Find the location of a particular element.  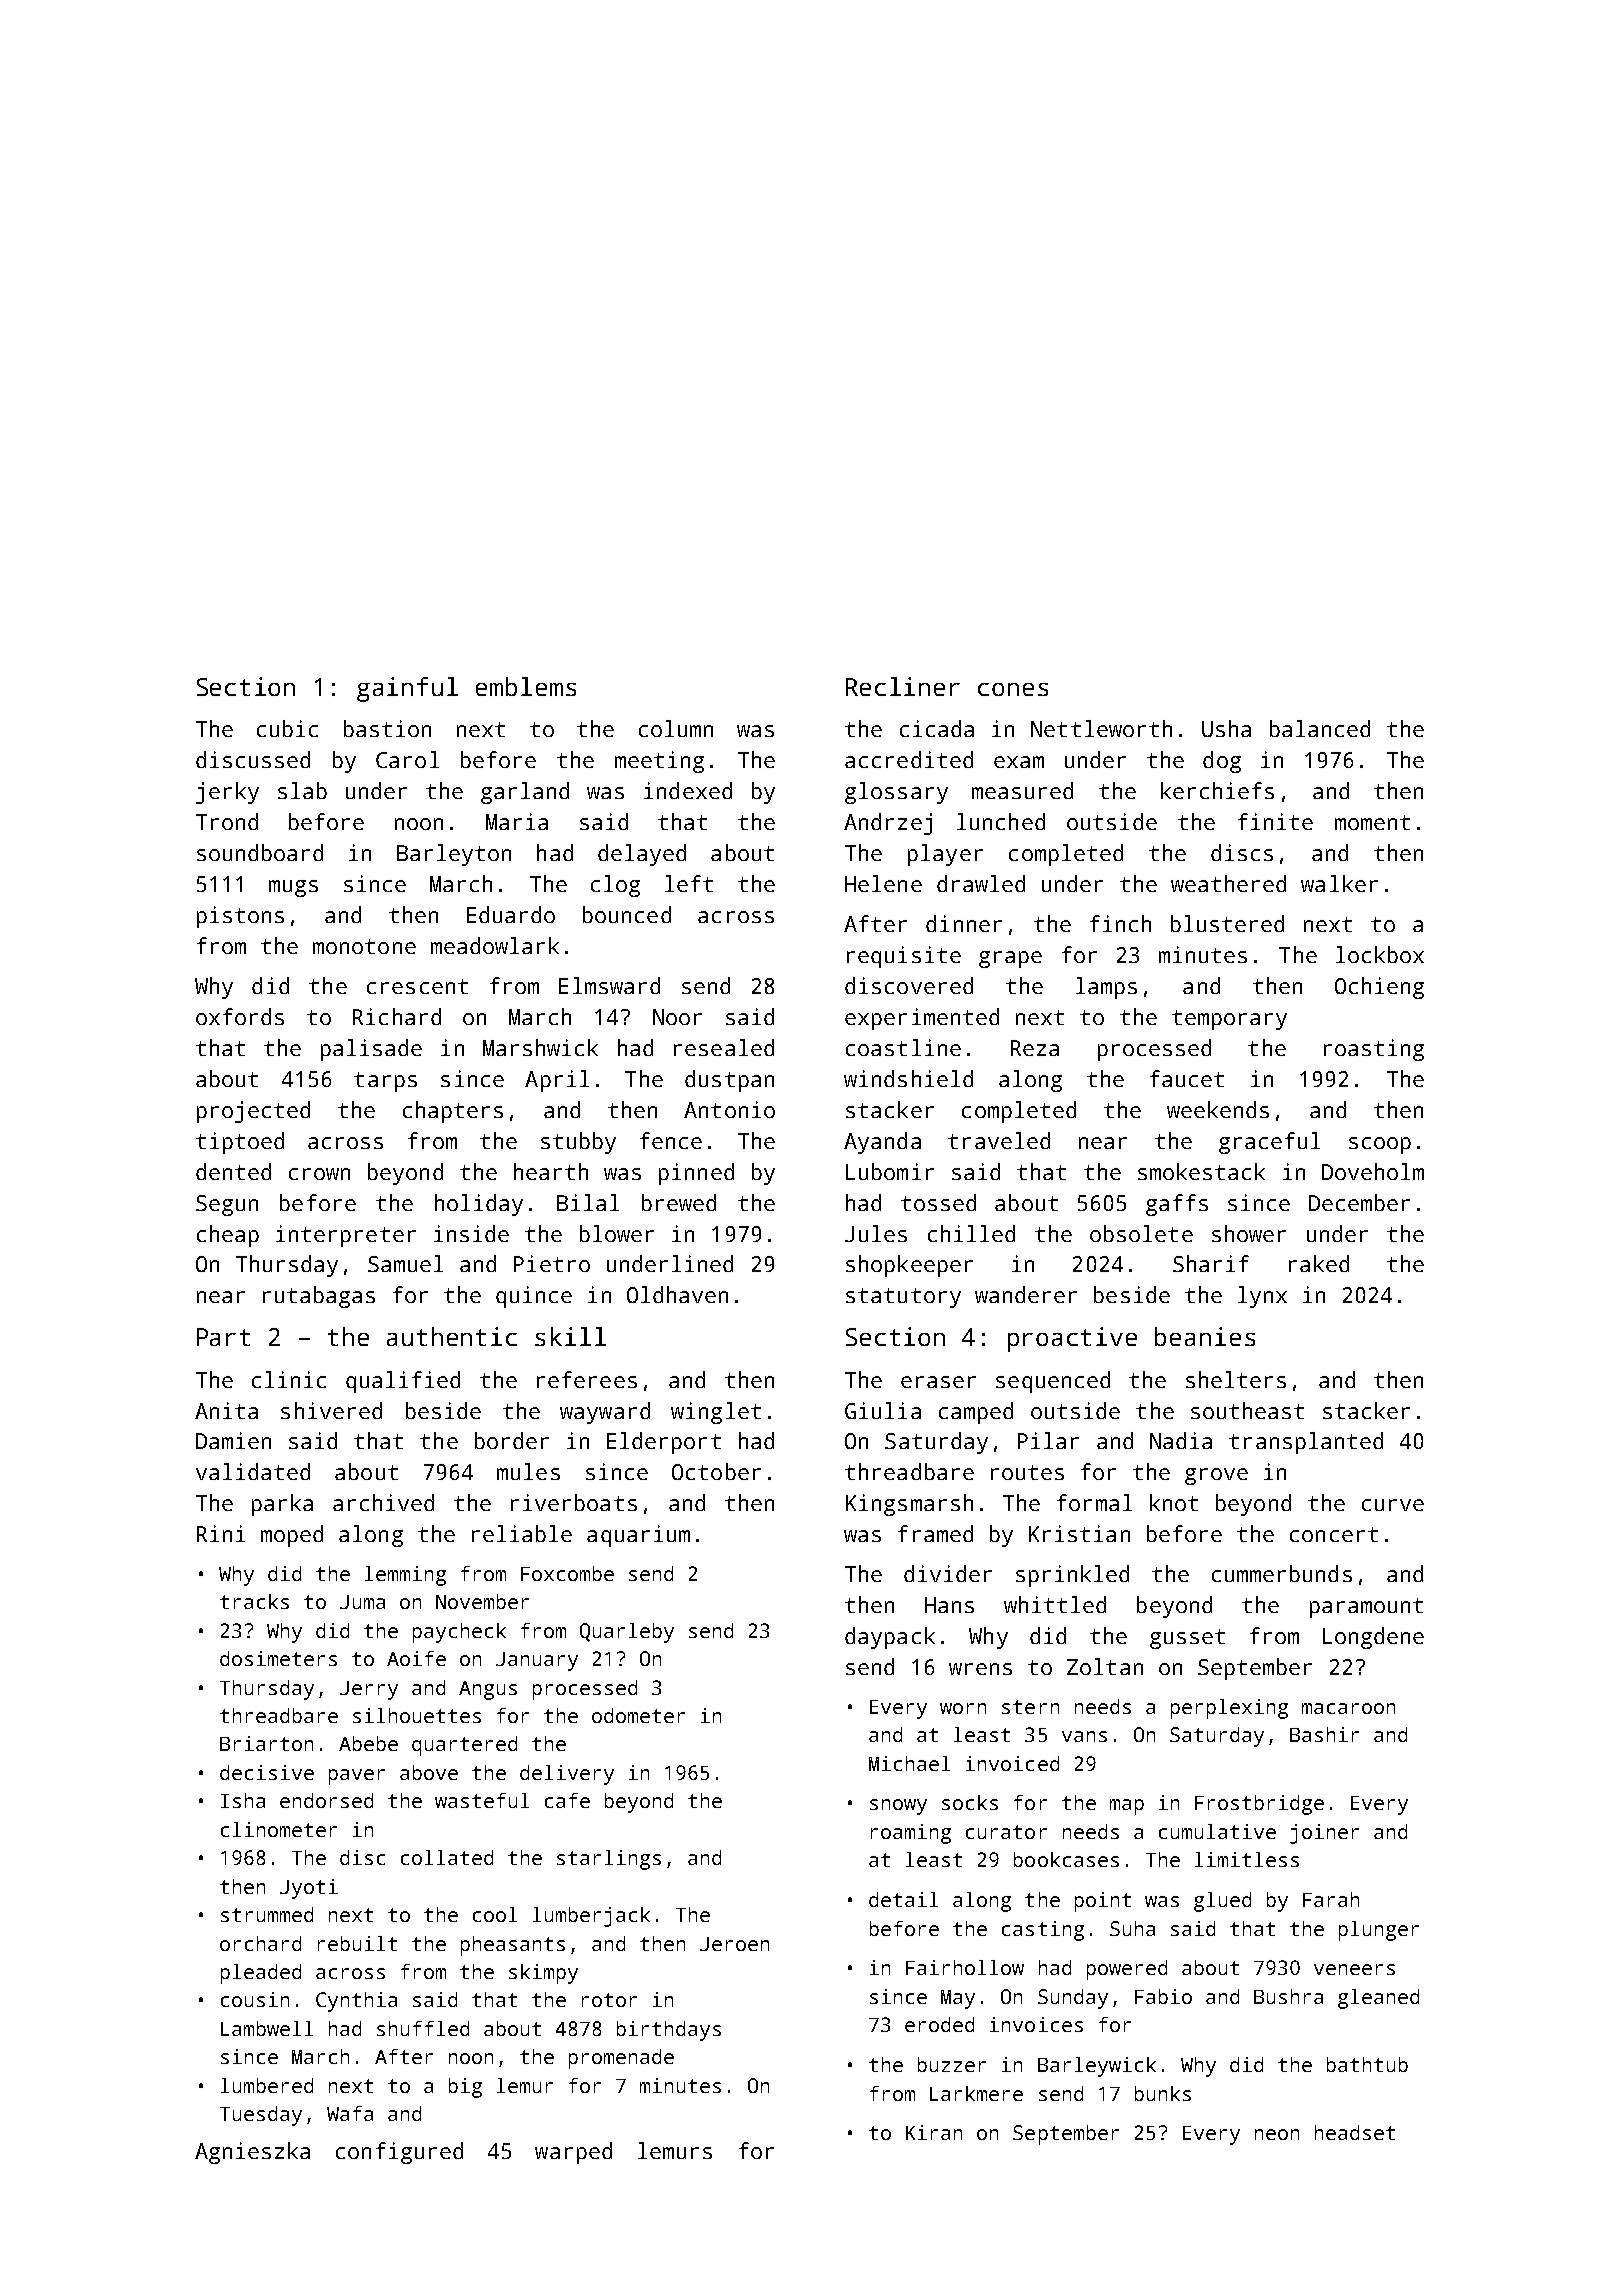

balanced is located at coordinates (1320, 728).
